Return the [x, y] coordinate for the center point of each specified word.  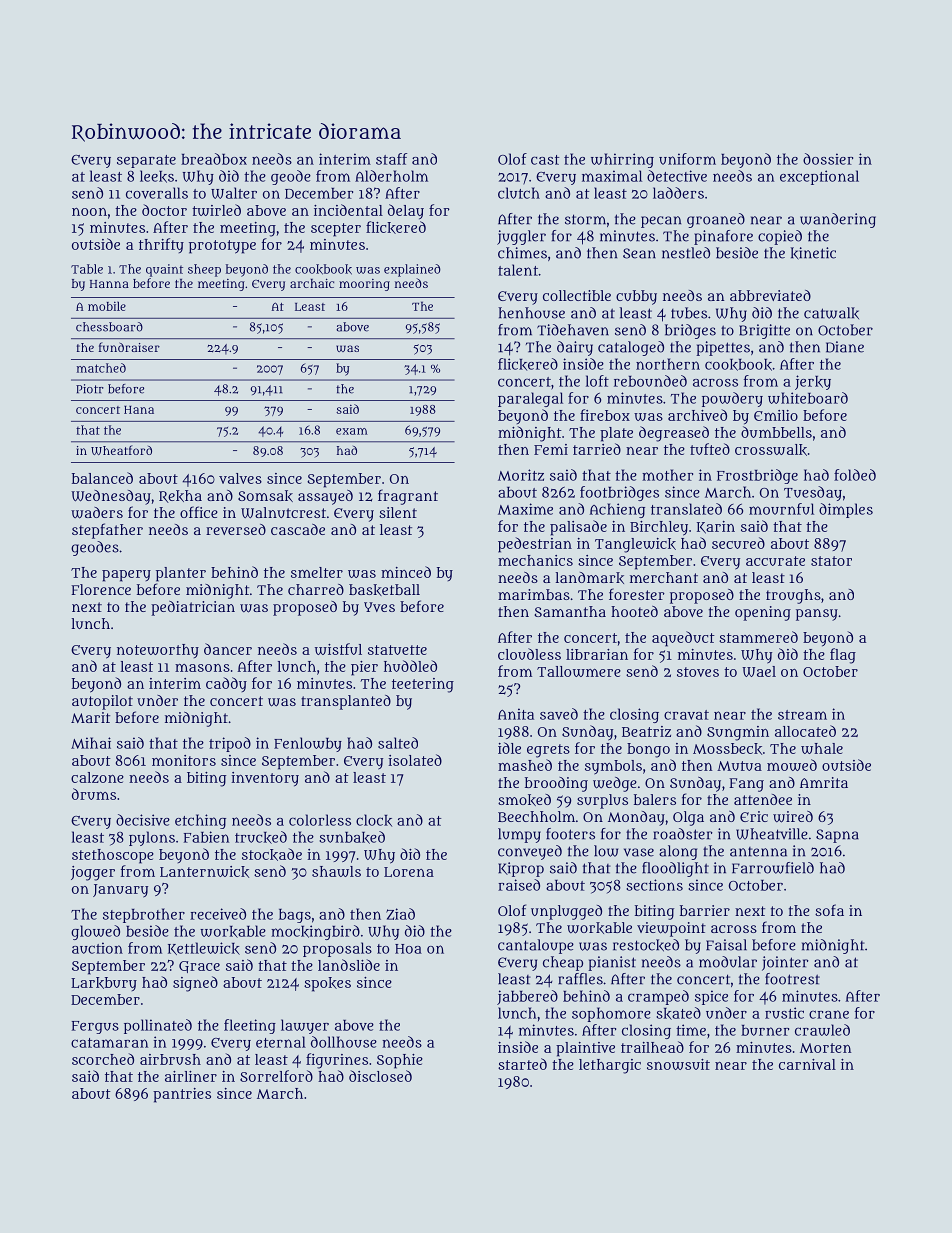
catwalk [831, 313]
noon [89, 212]
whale [822, 748]
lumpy [519, 835]
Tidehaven [573, 330]
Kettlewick [204, 948]
